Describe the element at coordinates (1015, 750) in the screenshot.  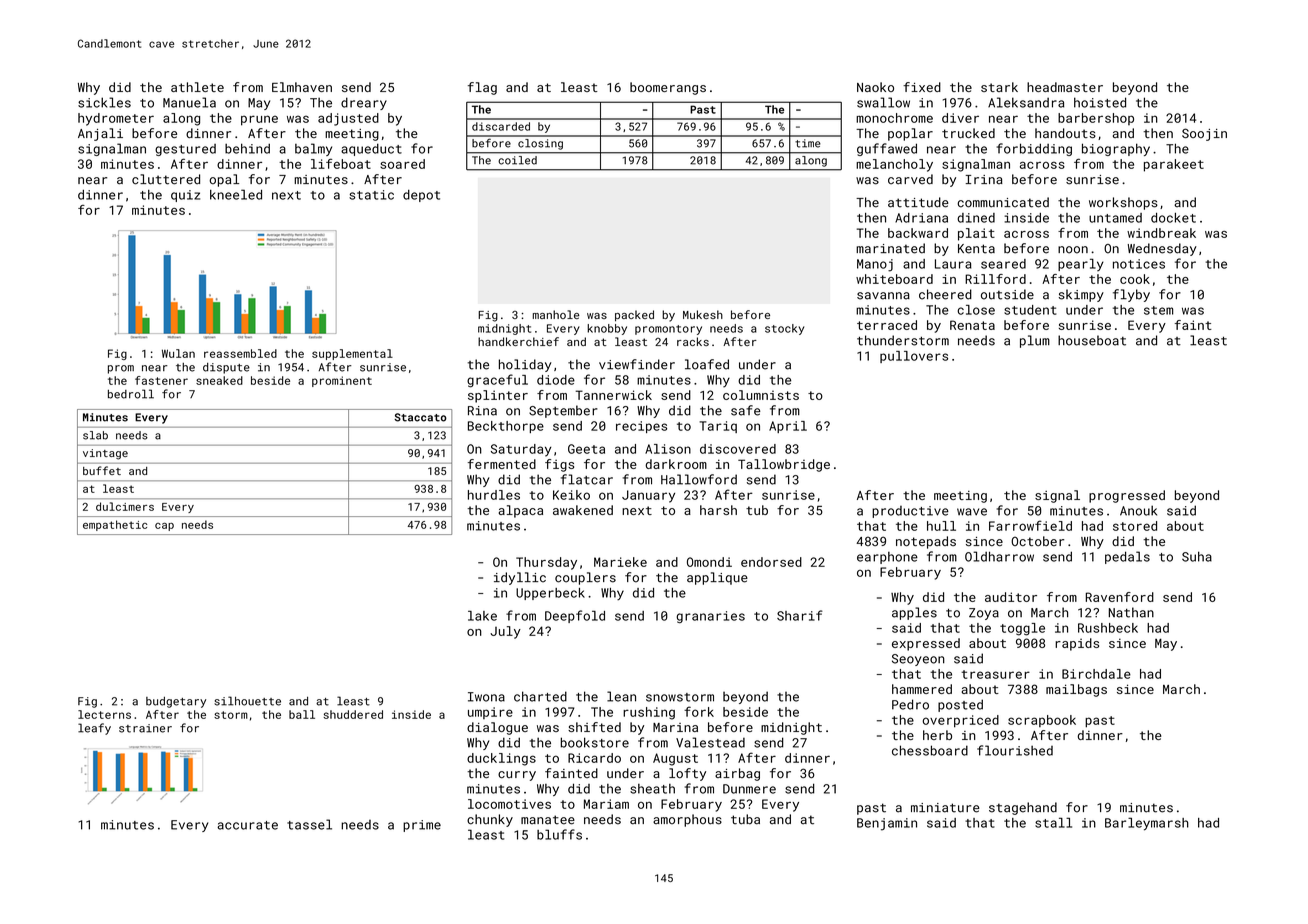
I see `flourished` at that location.
